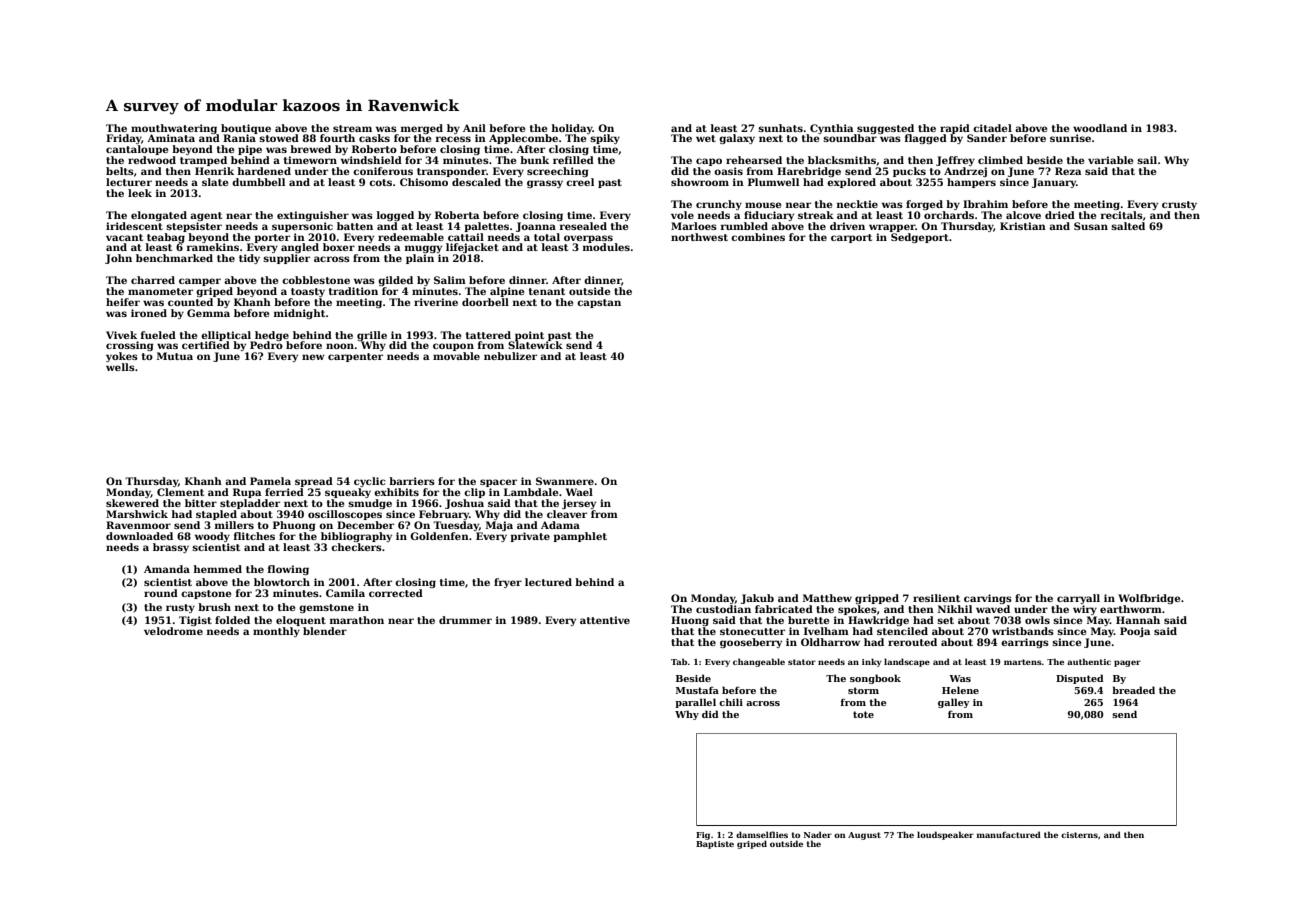  What do you see at coordinates (988, 599) in the screenshot?
I see `carvings` at bounding box center [988, 599].
